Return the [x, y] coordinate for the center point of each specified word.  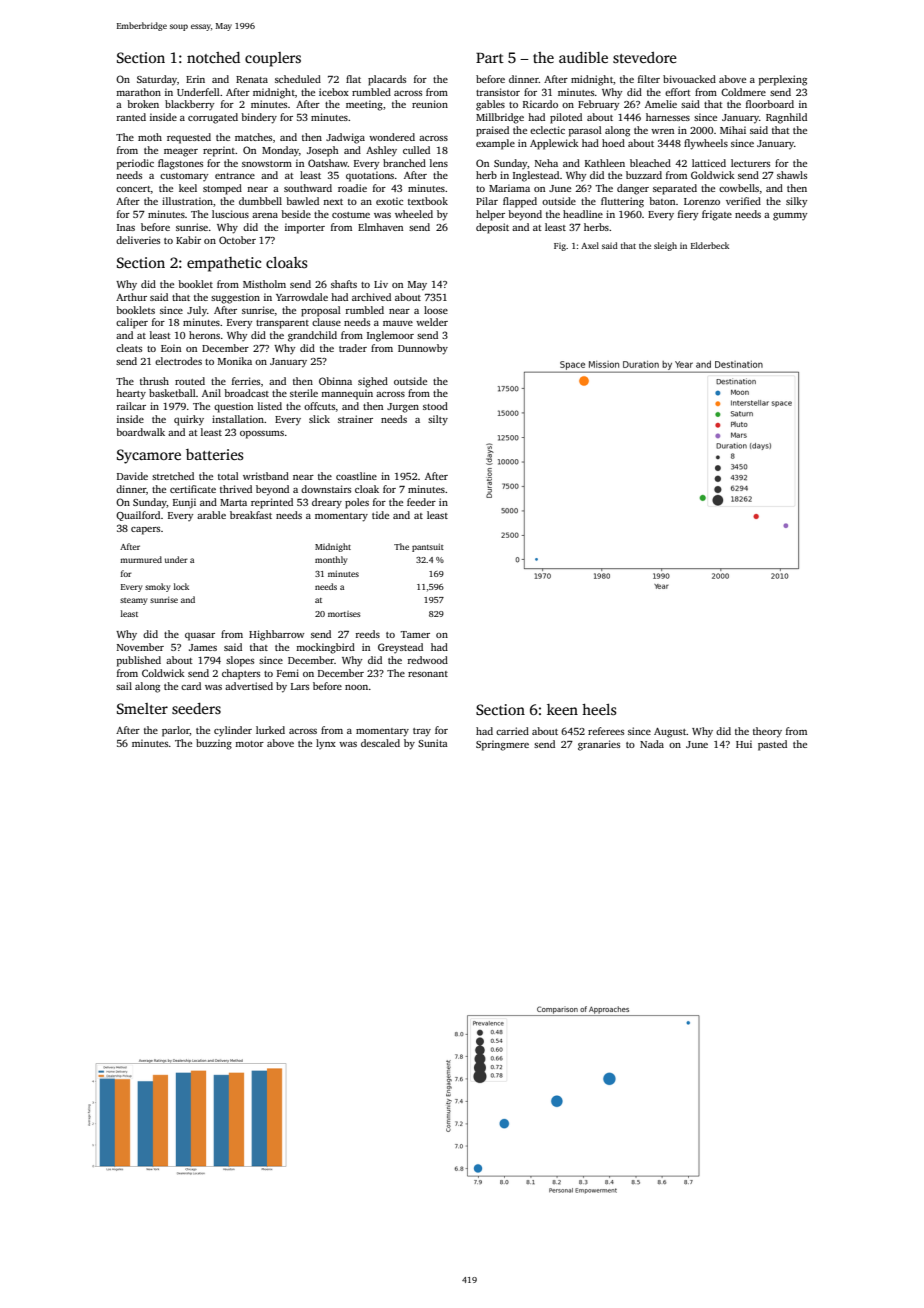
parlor [176, 731]
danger [633, 189]
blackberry [189, 105]
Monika [235, 361]
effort [678, 92]
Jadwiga [345, 138]
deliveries [138, 240]
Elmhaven [380, 227]
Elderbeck [710, 245]
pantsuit [428, 547]
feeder [421, 502]
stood [435, 406]
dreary [327, 503]
